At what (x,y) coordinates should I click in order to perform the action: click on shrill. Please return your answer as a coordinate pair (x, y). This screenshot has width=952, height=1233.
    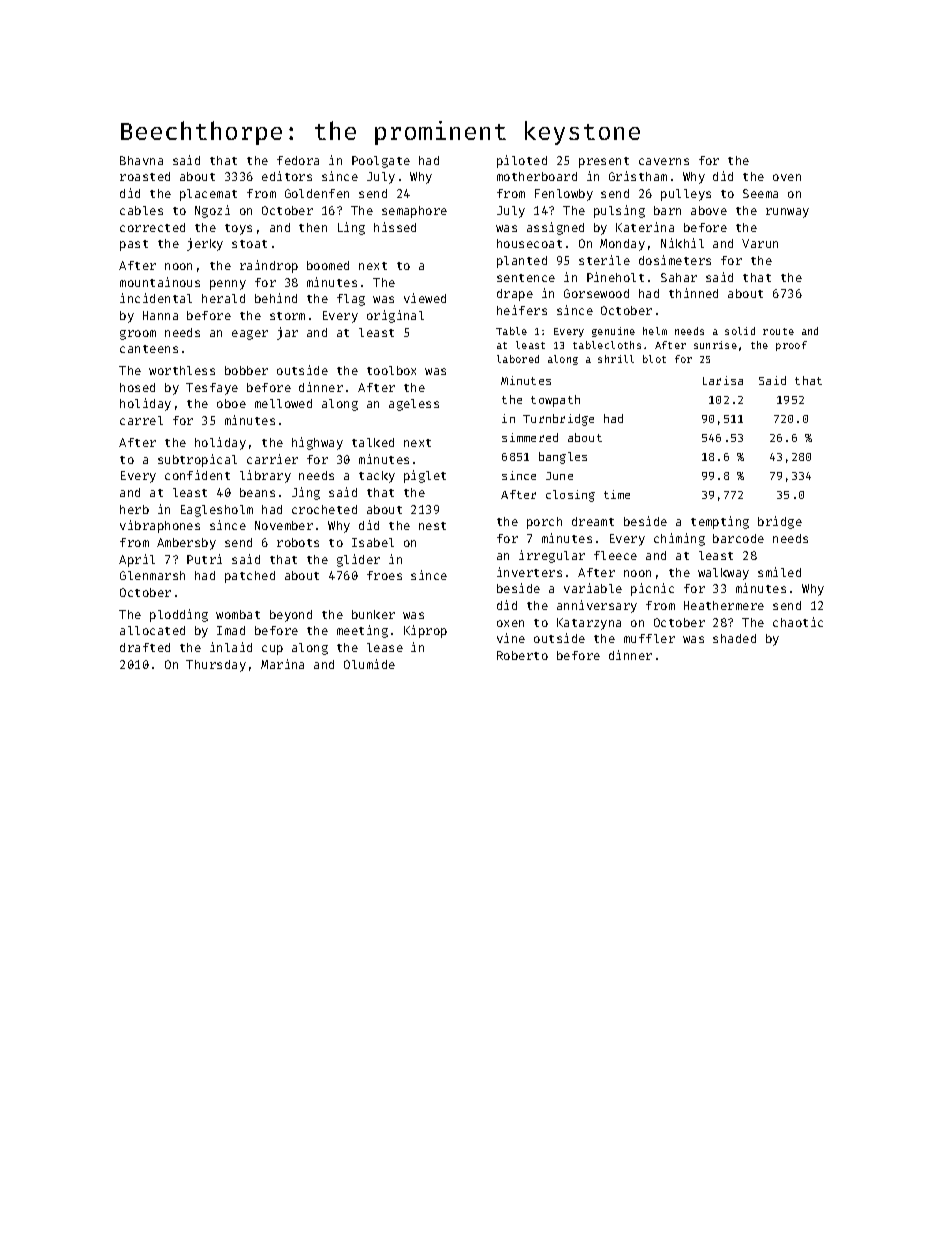
    Looking at the image, I should click on (616, 359).
